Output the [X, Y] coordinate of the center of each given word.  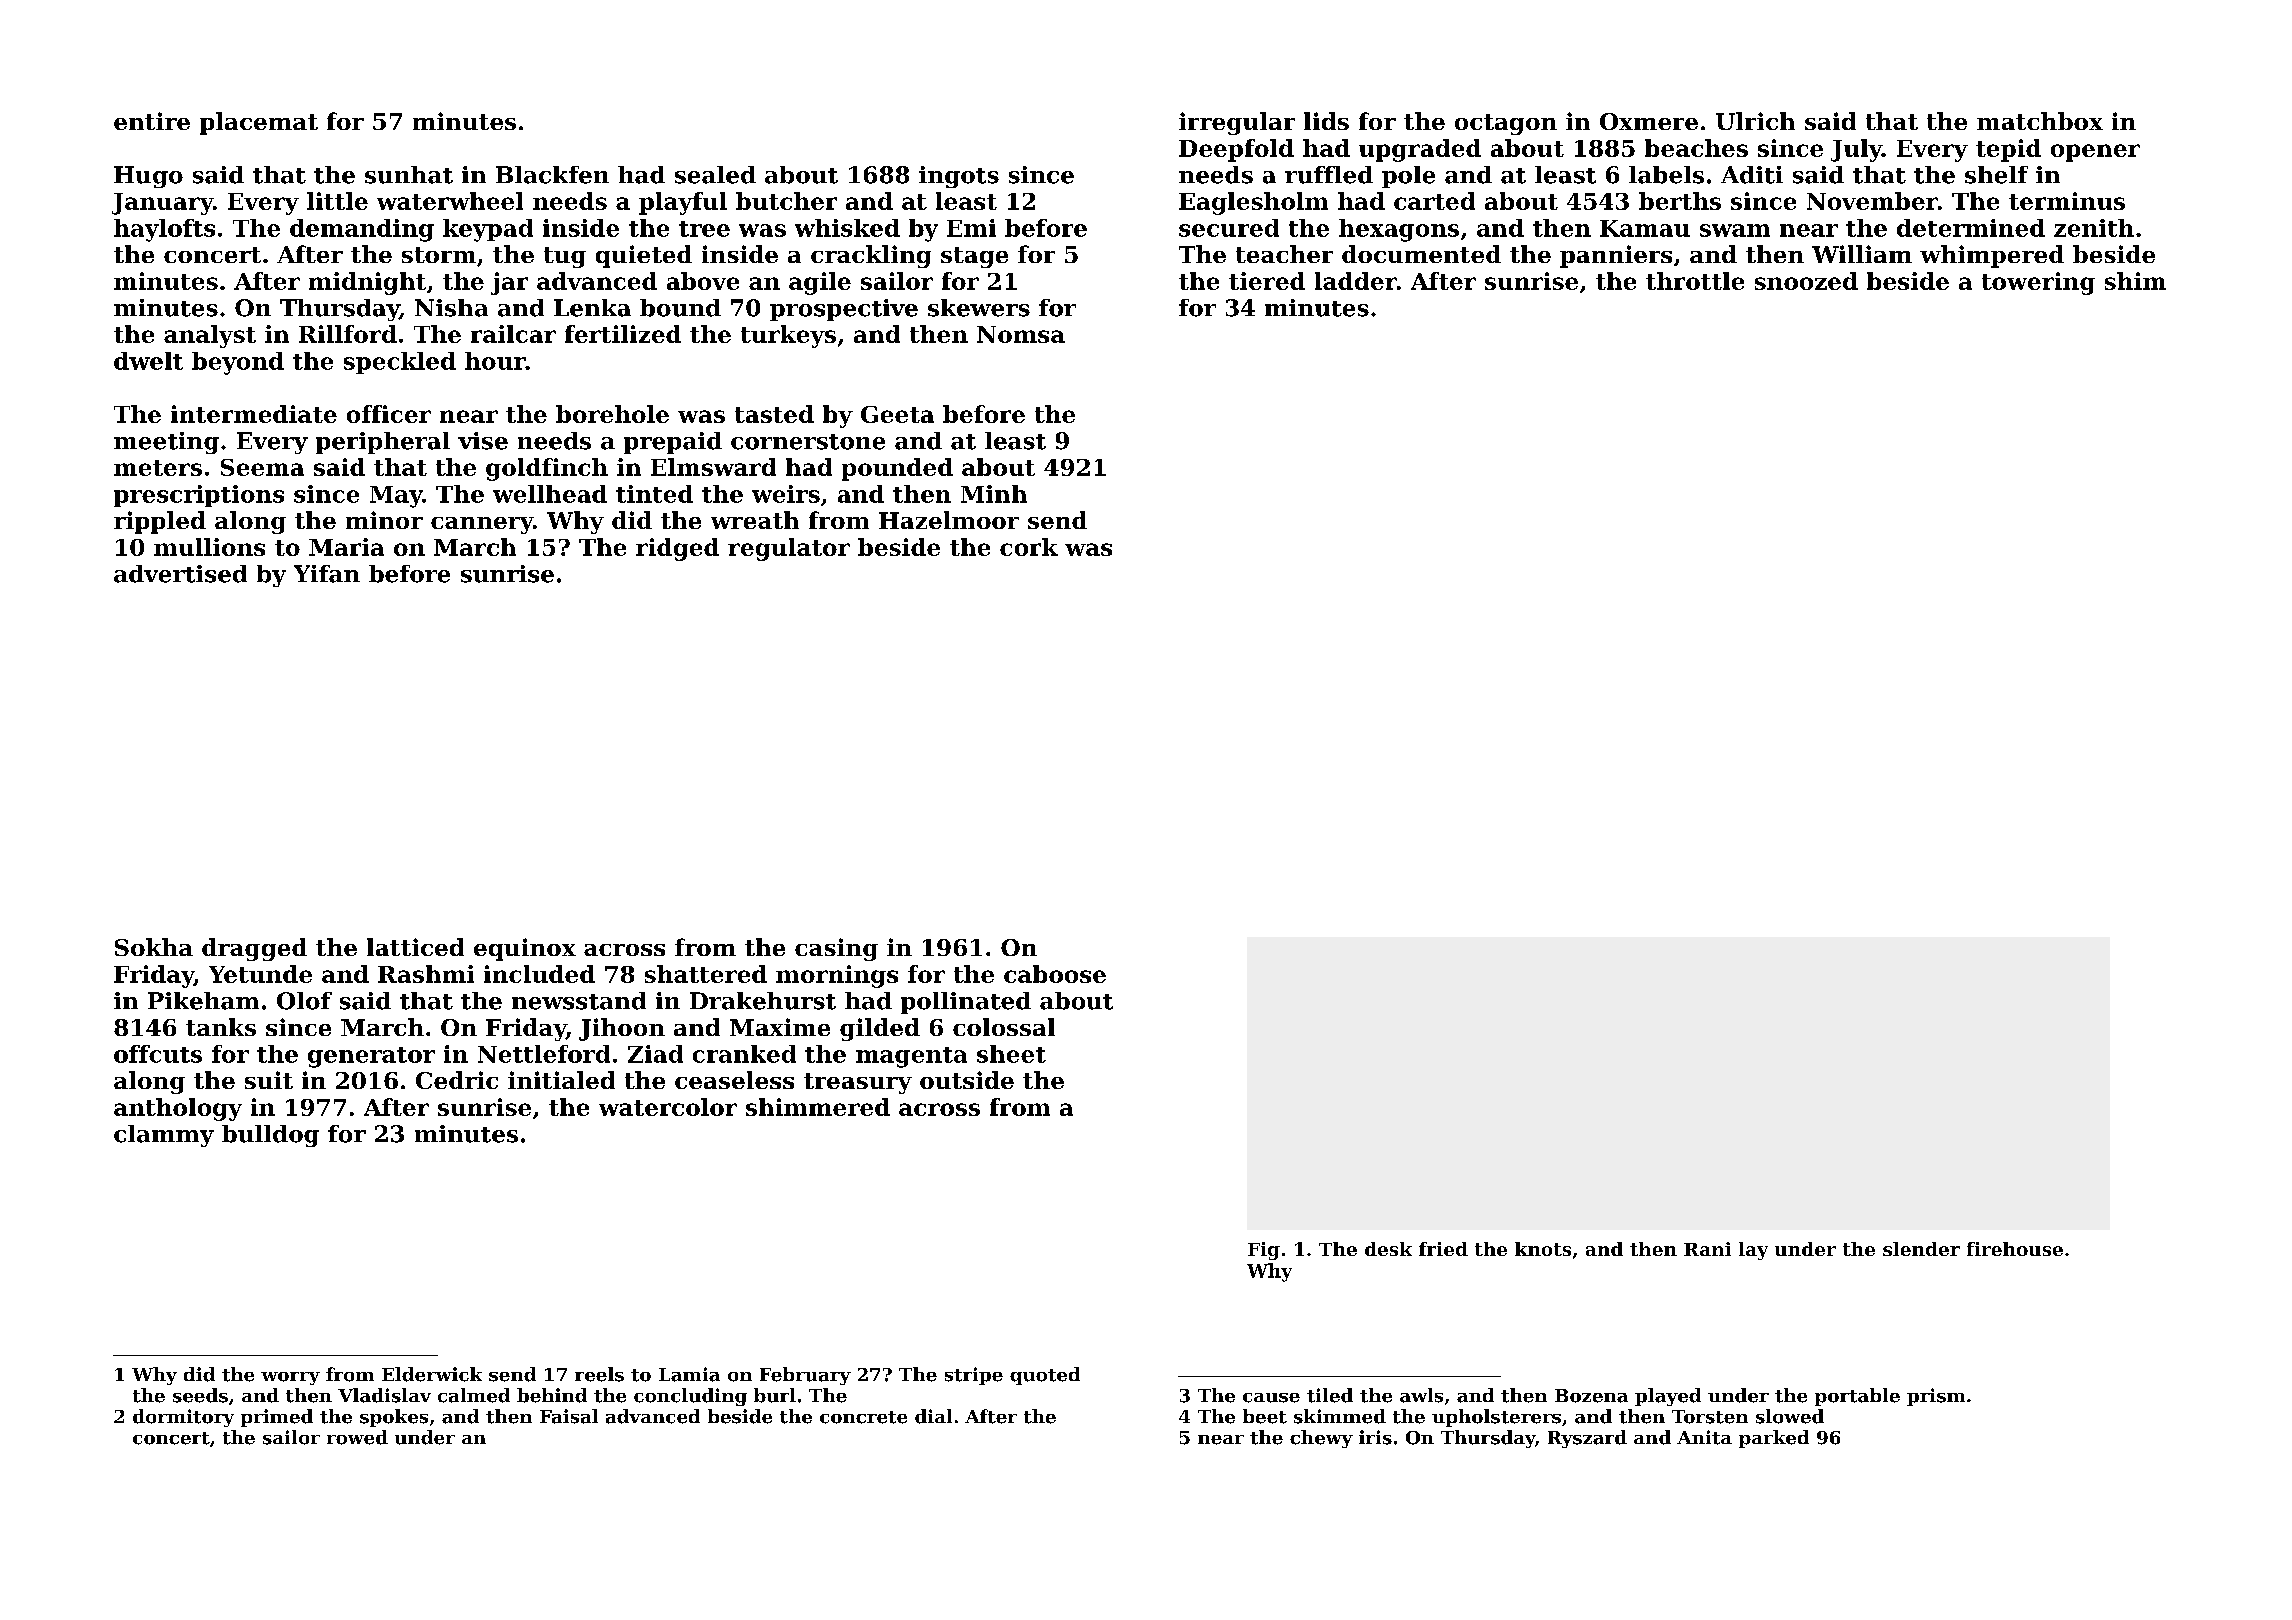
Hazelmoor [949, 520]
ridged [677, 549]
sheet [1011, 1054]
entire [152, 121]
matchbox [2040, 121]
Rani [1707, 1249]
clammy [164, 1136]
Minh [994, 494]
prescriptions [199, 496]
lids [1326, 121]
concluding [690, 1397]
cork [1029, 547]
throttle [1695, 281]
